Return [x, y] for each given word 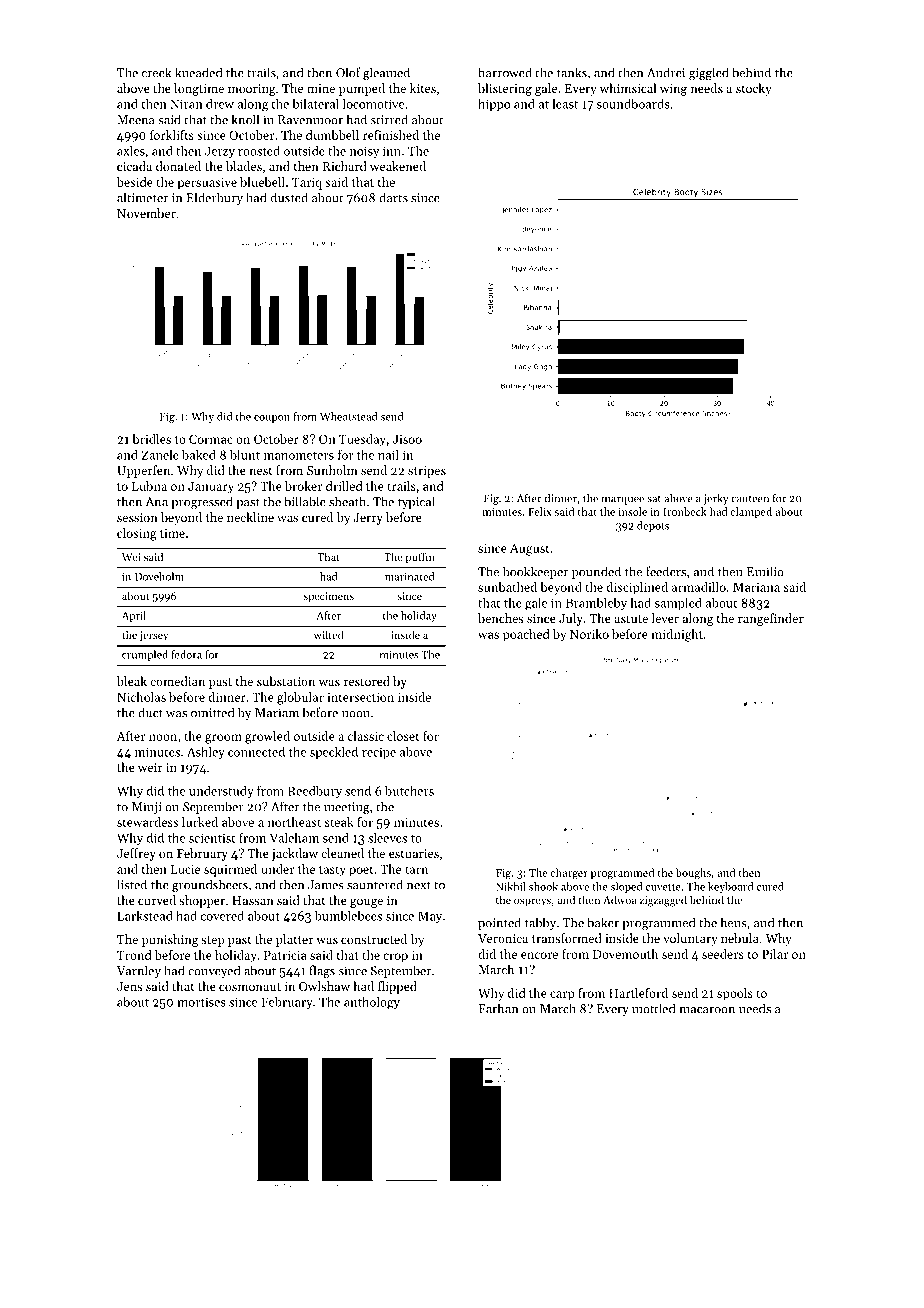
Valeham [294, 838]
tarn [416, 870]
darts [393, 197]
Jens [130, 986]
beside [135, 182]
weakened [398, 166]
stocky [754, 89]
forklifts [172, 135]
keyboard [730, 887]
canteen [750, 499]
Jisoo [407, 439]
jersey [154, 636]
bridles [151, 439]
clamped [751, 512]
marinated [410, 576]
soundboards [633, 104]
